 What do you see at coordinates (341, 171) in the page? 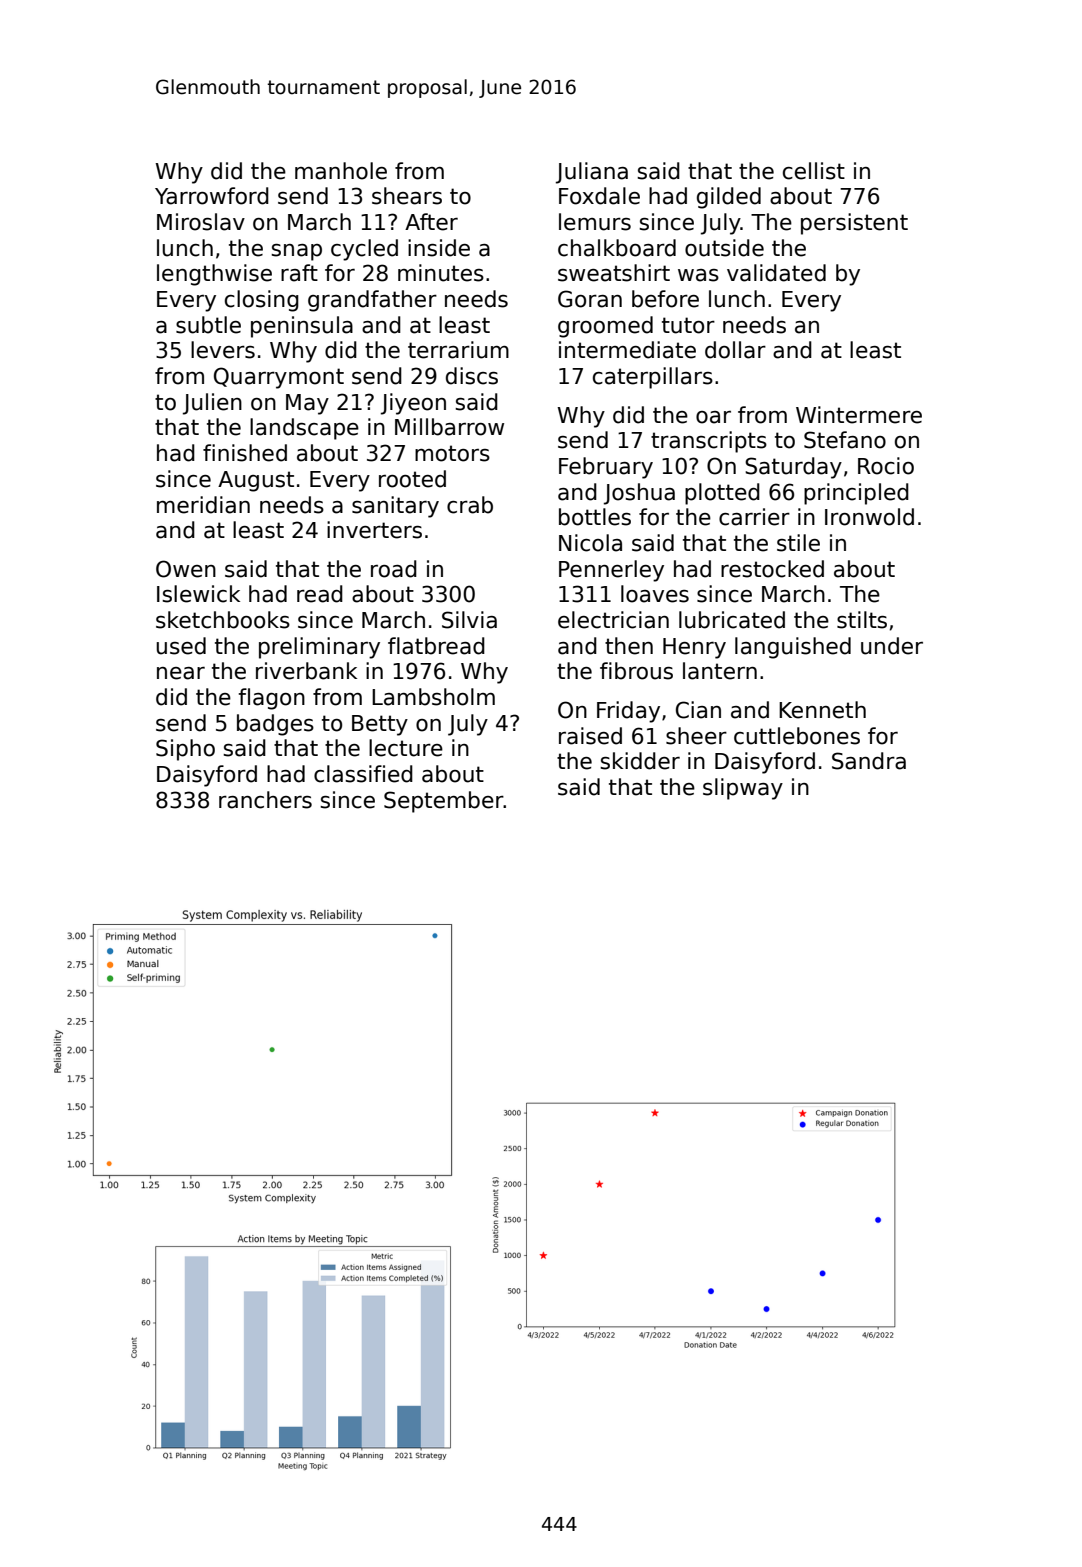
I see `manhole` at bounding box center [341, 171].
